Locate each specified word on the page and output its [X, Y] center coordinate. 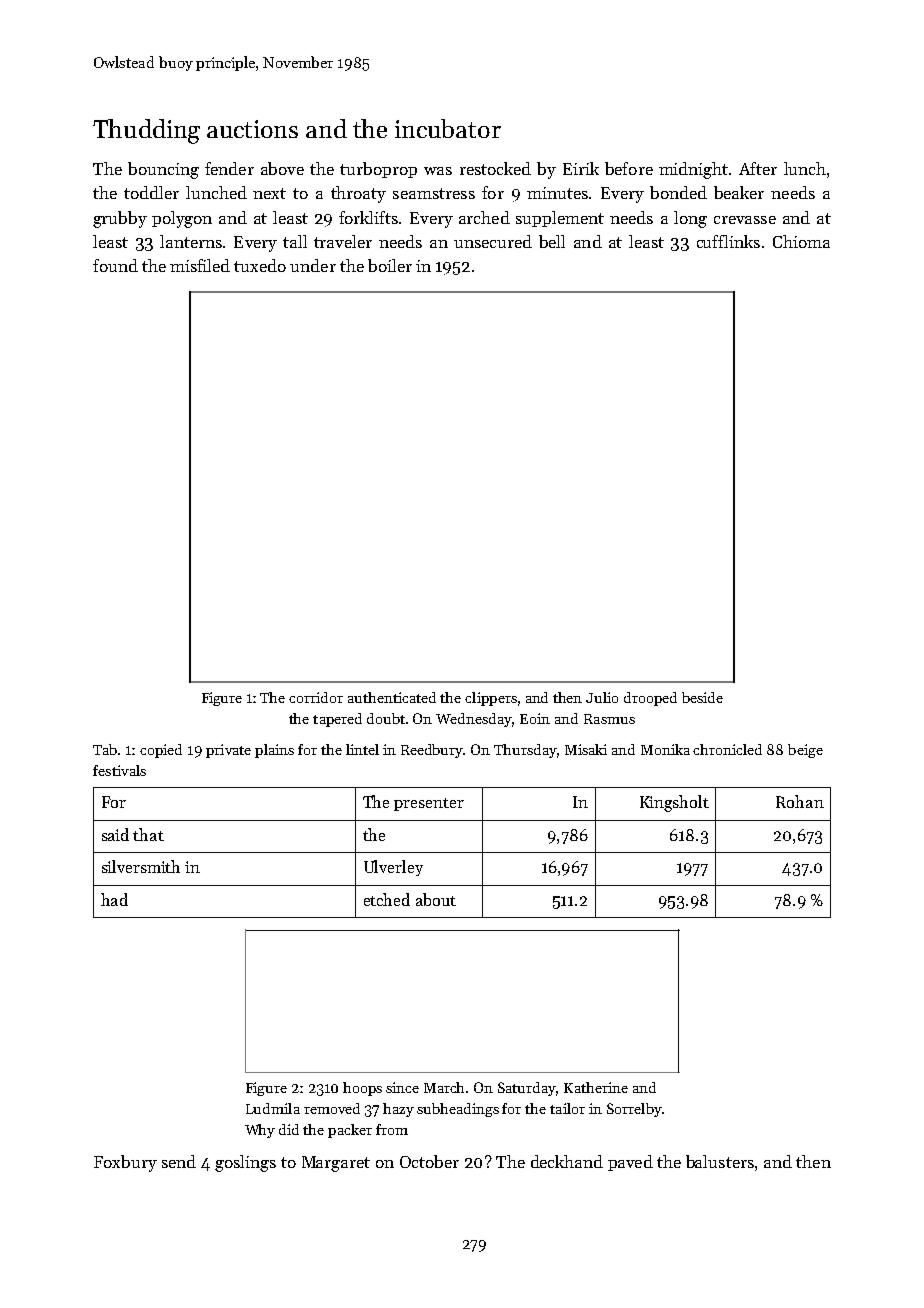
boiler [390, 265]
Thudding [146, 131]
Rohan [800, 801]
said [115, 834]
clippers [491, 699]
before [629, 168]
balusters [720, 1161]
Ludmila [273, 1108]
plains [274, 751]
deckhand [567, 1161]
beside [702, 697]
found [115, 265]
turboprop [378, 170]
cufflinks [728, 241]
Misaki [586, 749]
